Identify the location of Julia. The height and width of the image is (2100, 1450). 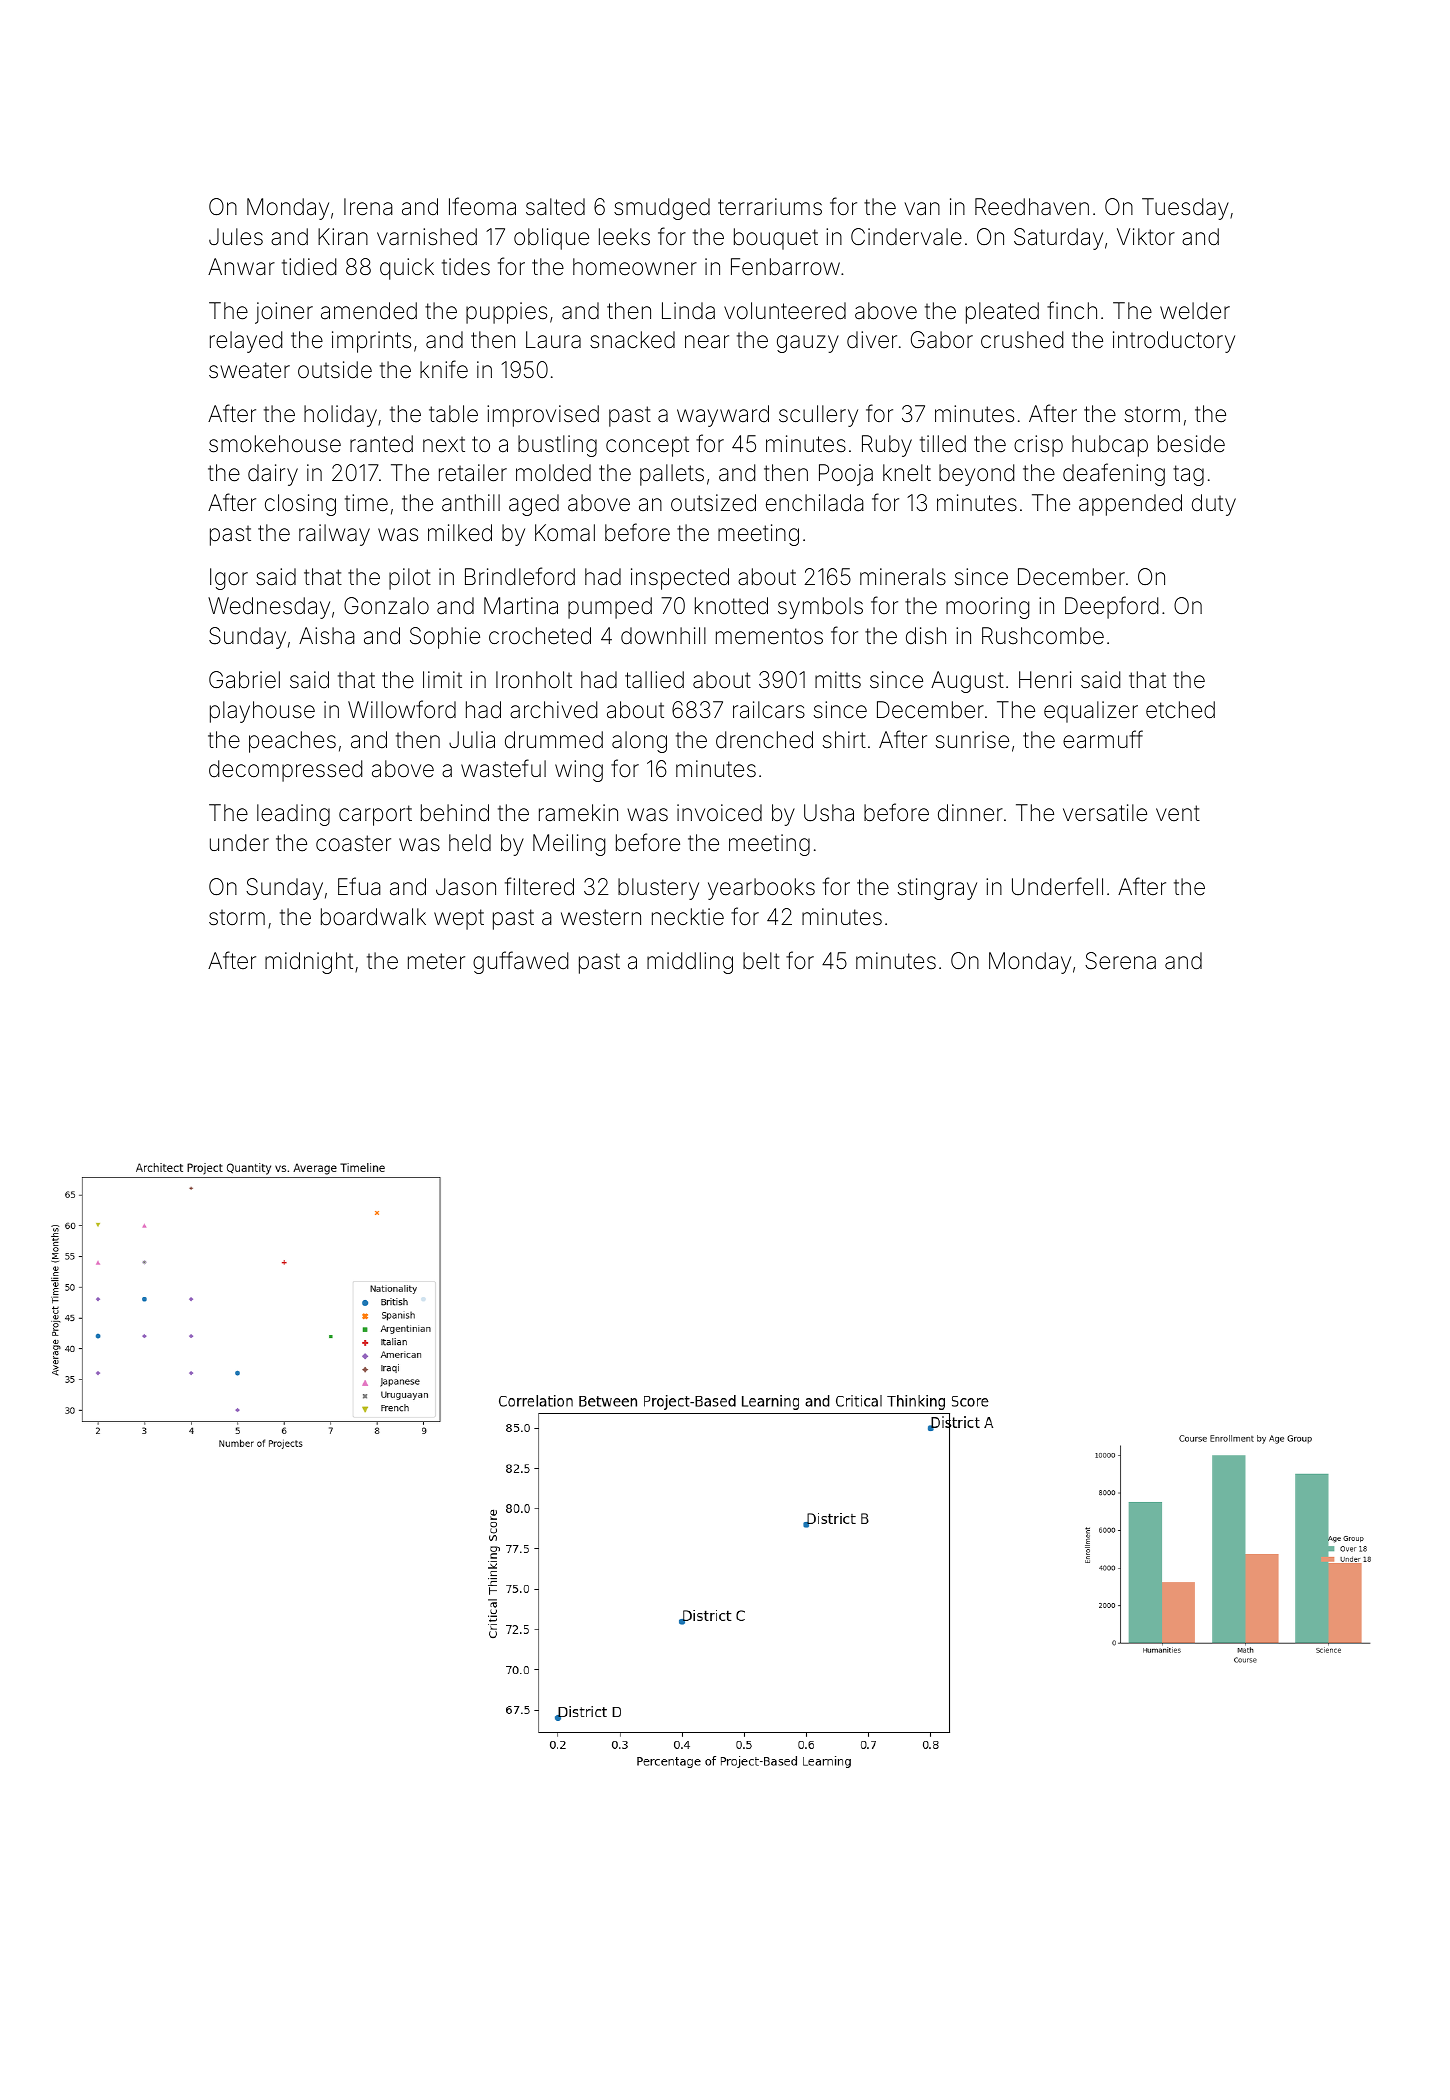
(472, 740).
